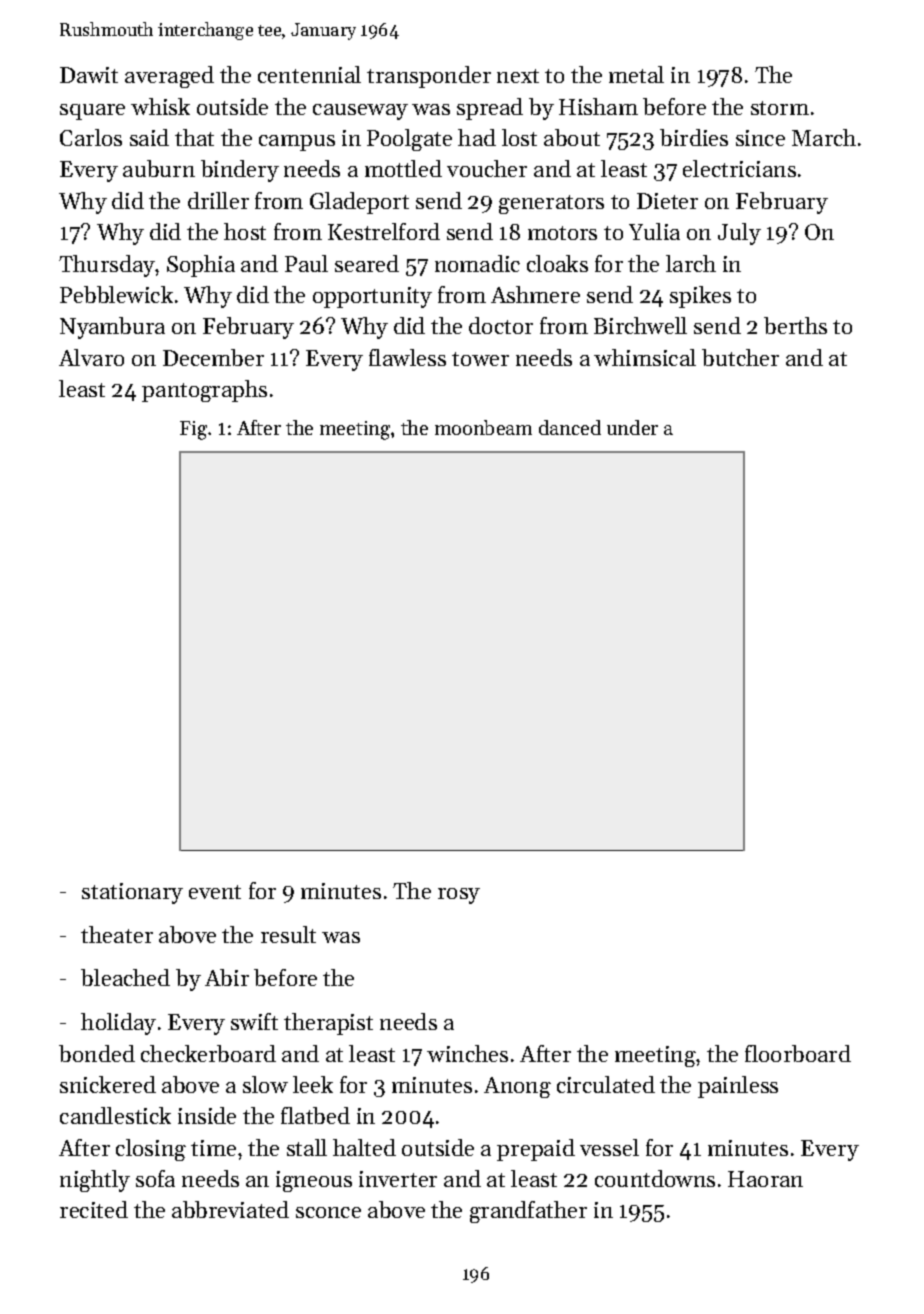  I want to click on Sophia, so click(201, 266).
